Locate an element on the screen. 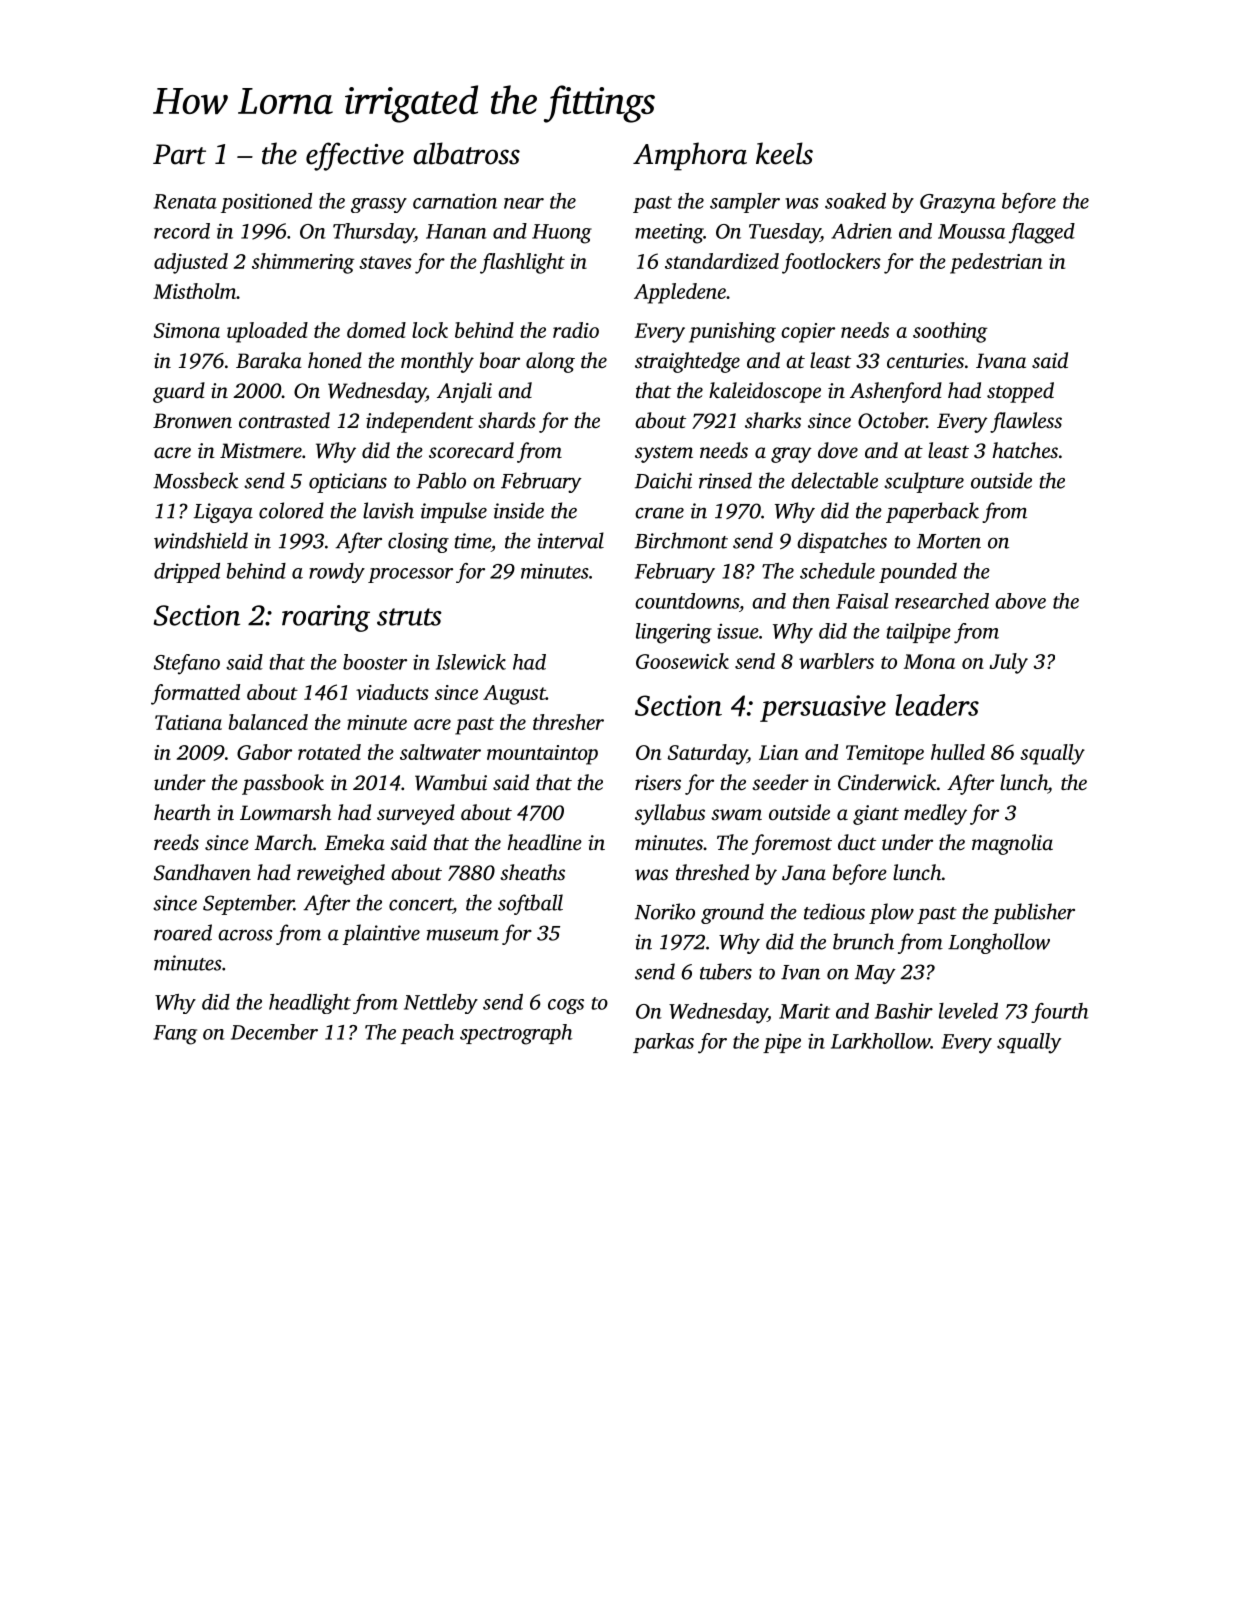  struts is located at coordinates (409, 617).
